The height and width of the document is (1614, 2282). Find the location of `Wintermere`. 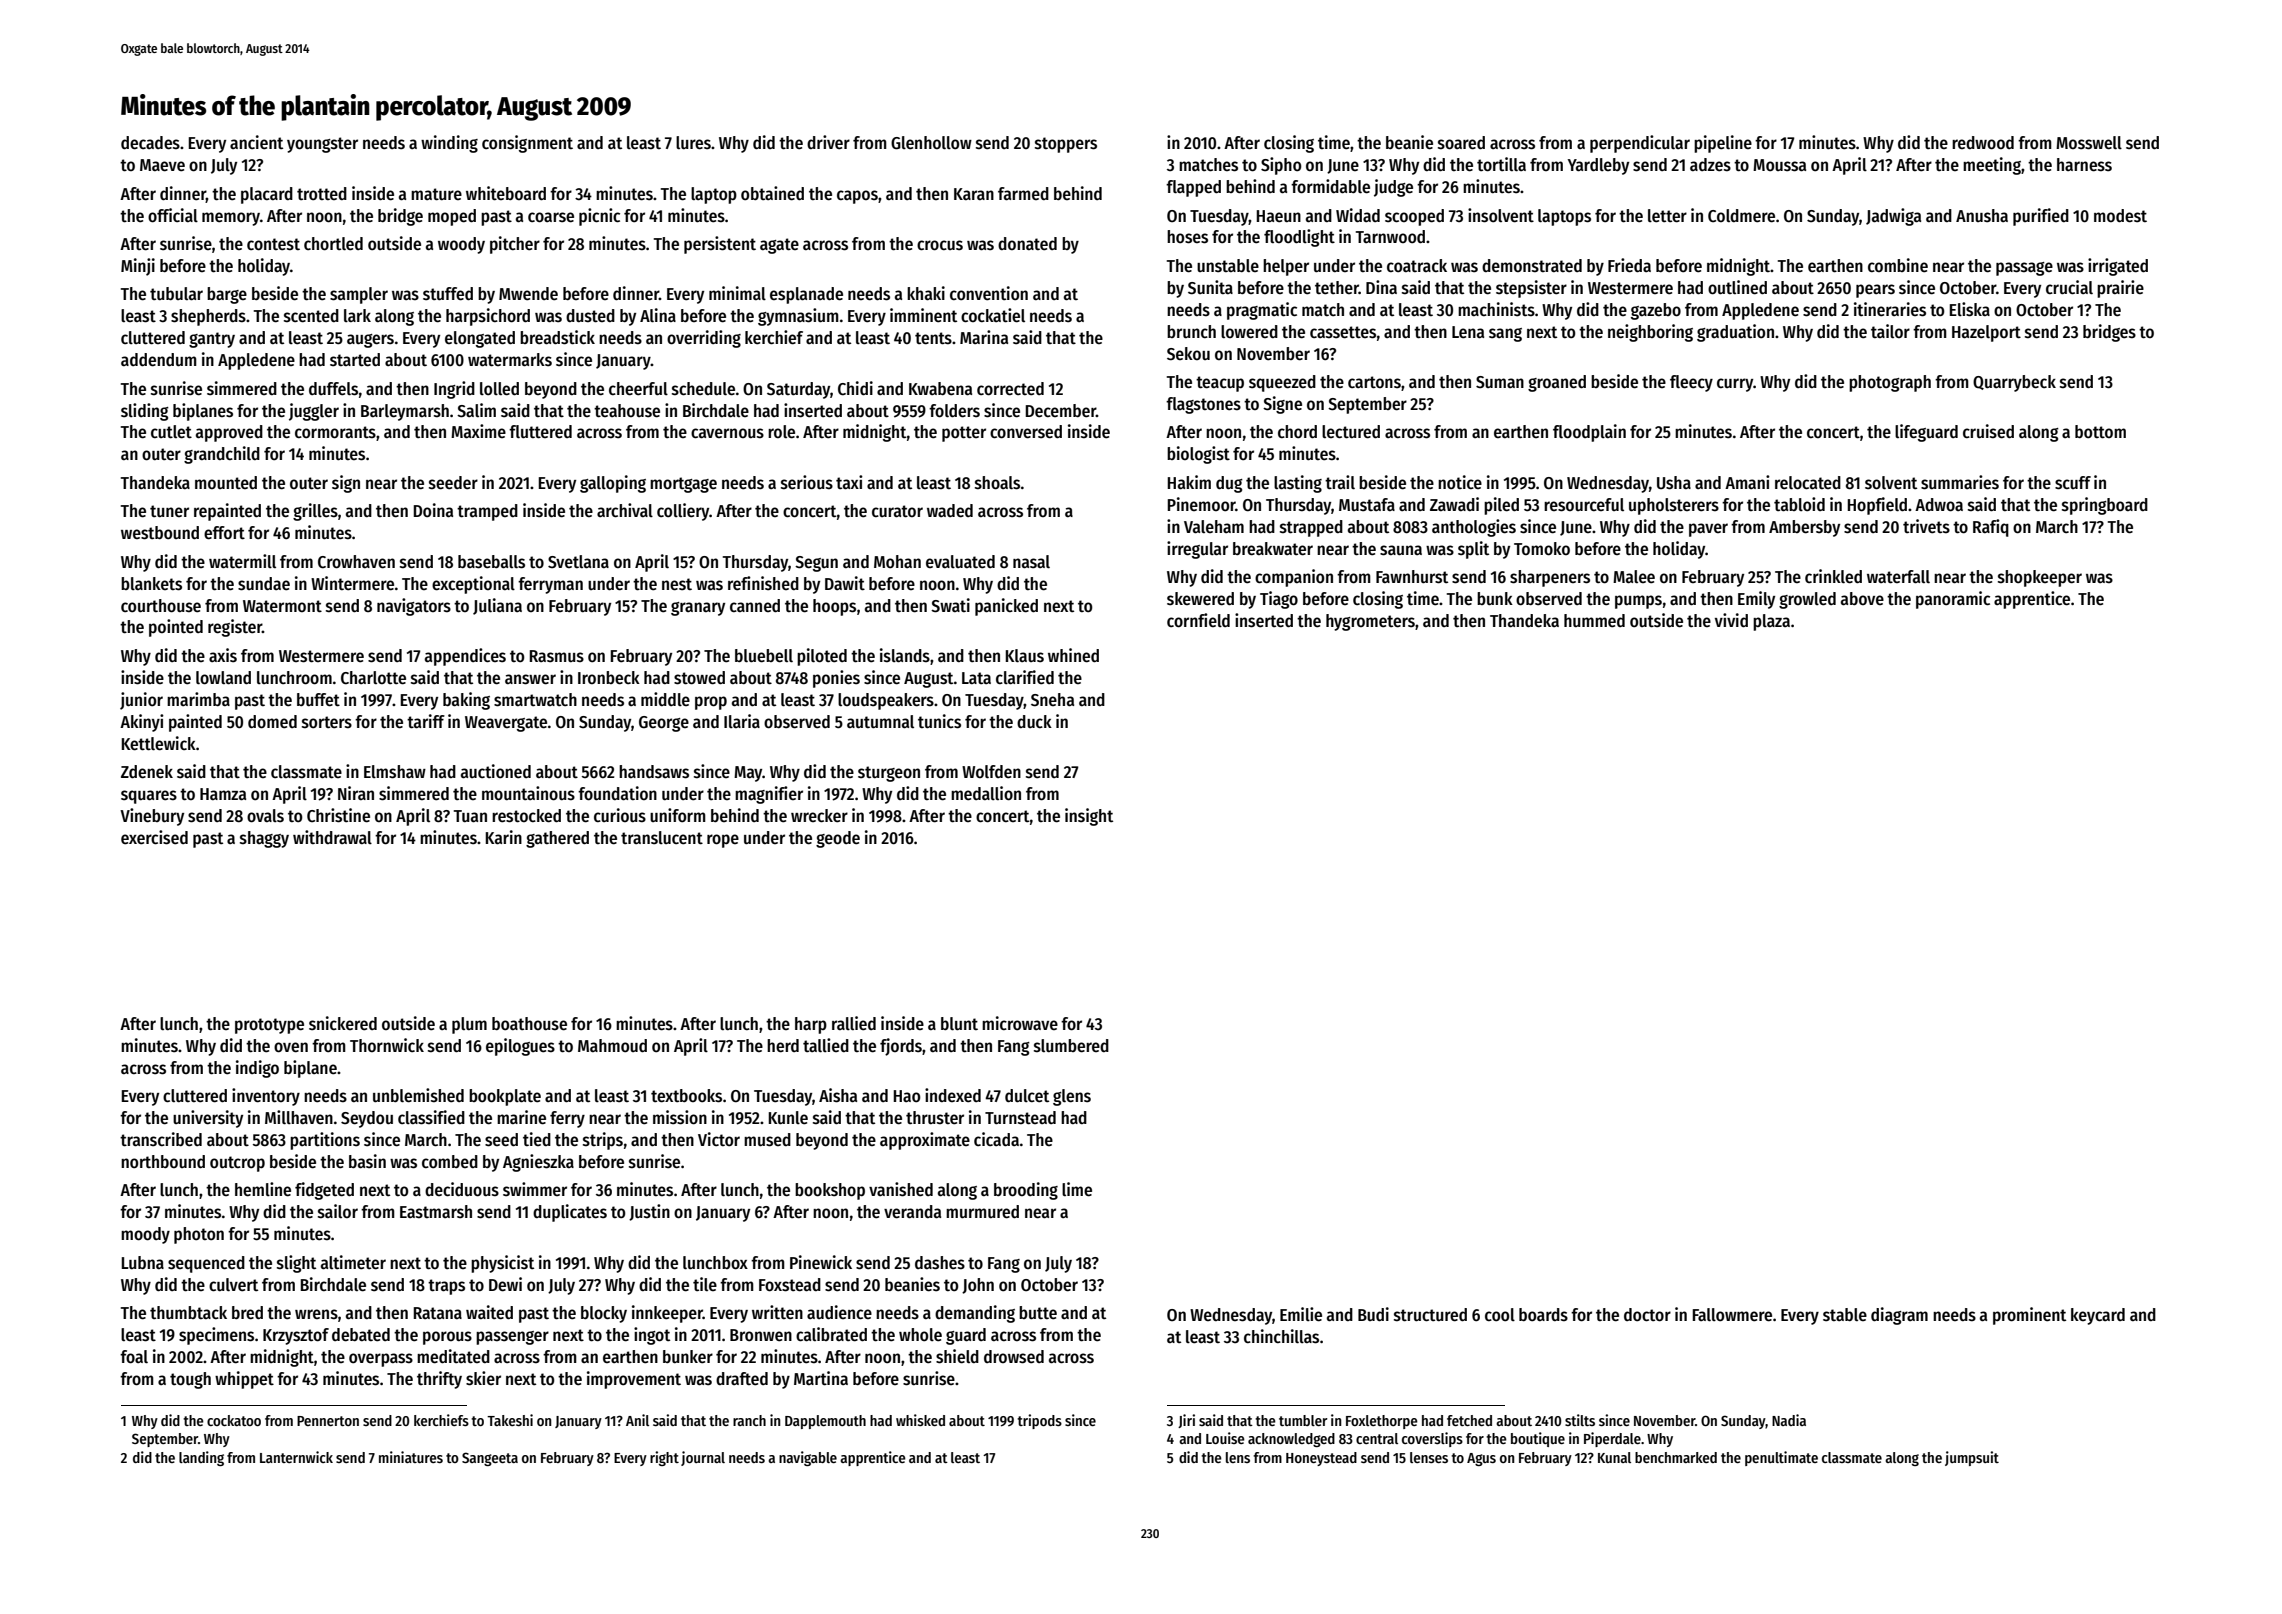

Wintermere is located at coordinates (352, 583).
